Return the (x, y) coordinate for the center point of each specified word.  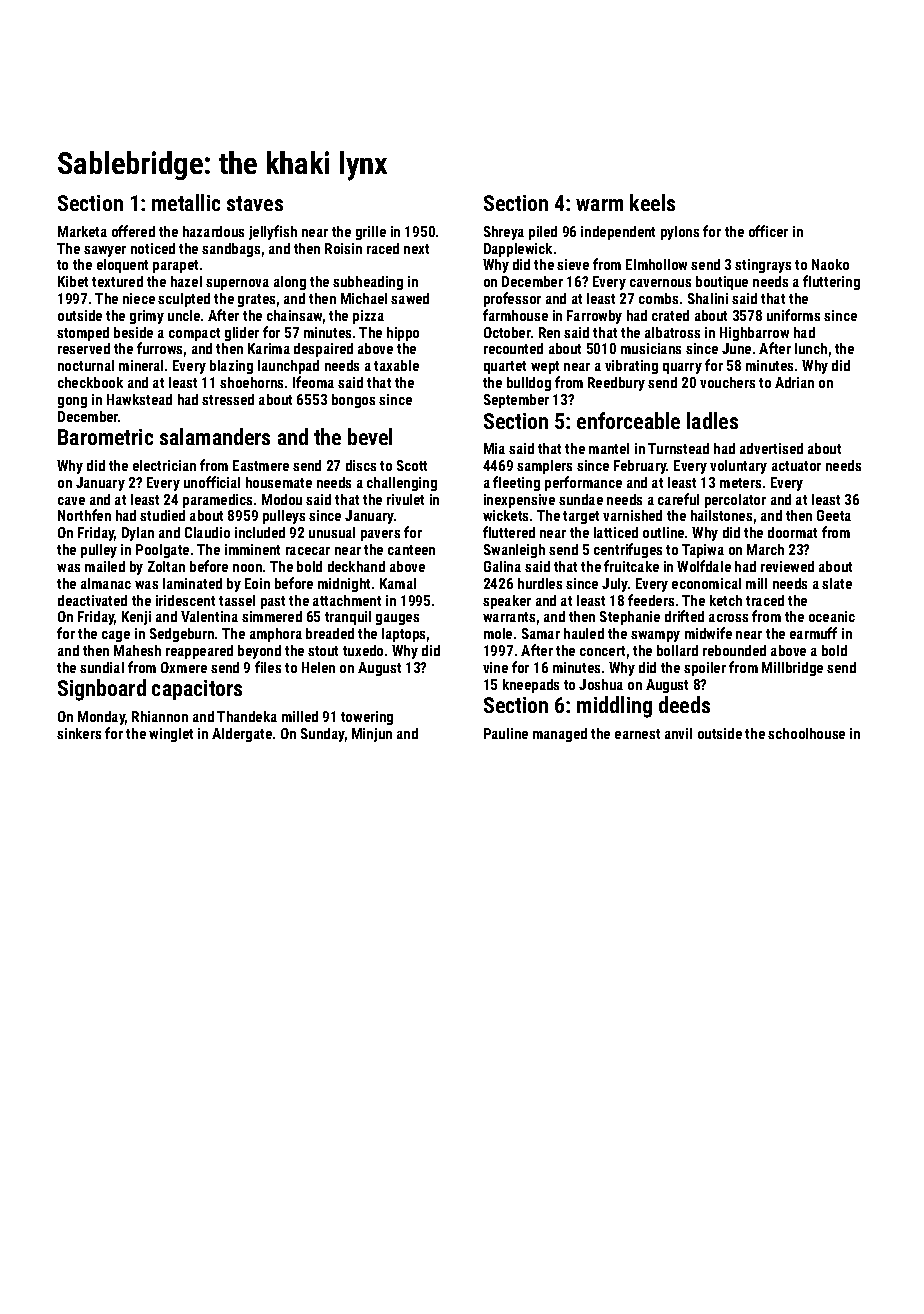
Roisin (343, 248)
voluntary (738, 467)
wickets (505, 515)
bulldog (529, 384)
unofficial (212, 482)
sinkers (79, 733)
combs (658, 298)
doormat (792, 532)
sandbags (231, 250)
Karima (269, 348)
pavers (380, 535)
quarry (682, 368)
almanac (106, 583)
